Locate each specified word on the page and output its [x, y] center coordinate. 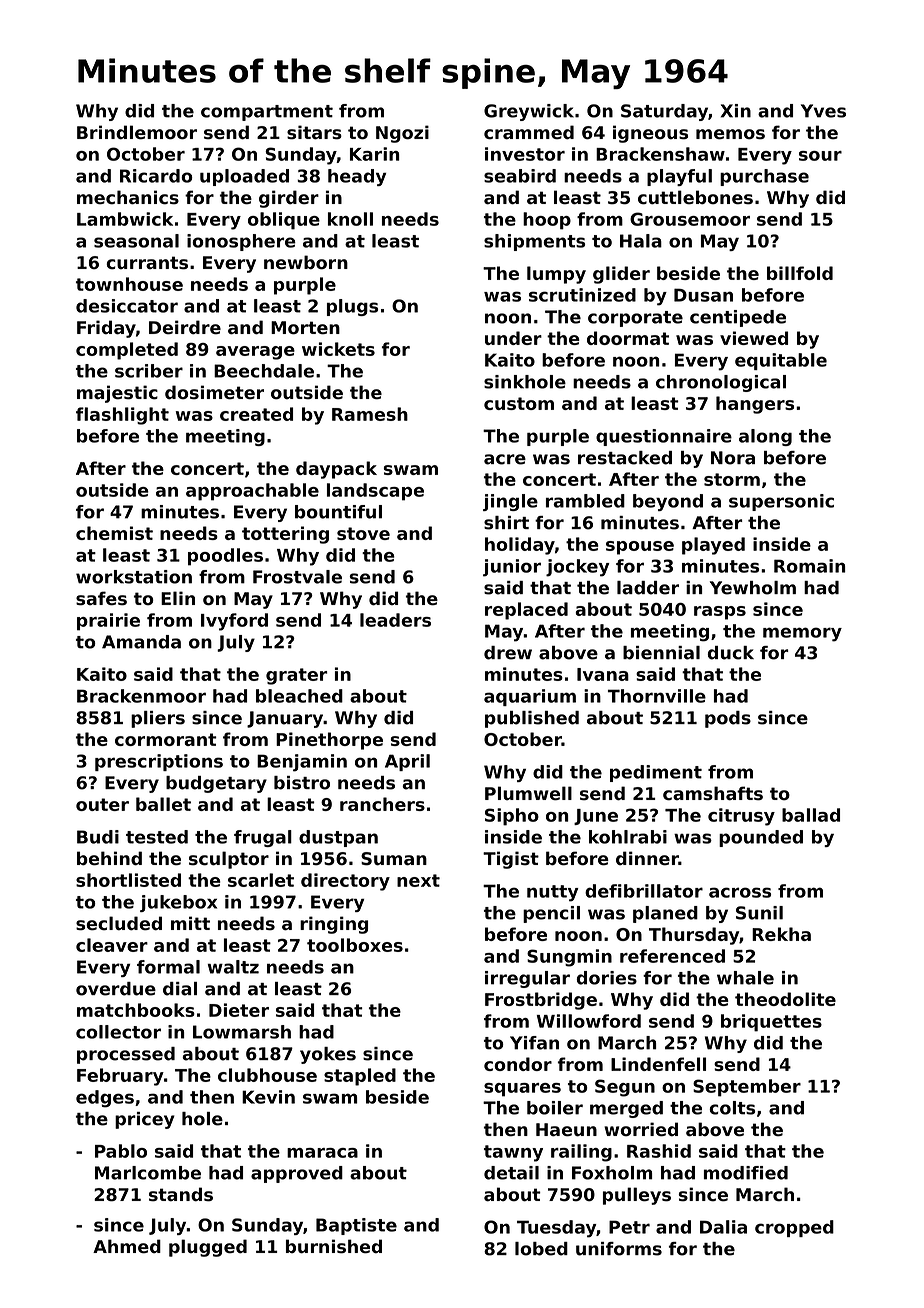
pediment [656, 773]
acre [505, 459]
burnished [334, 1246]
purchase [764, 177]
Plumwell [528, 793]
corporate [635, 319]
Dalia [723, 1227]
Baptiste [356, 1226]
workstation [134, 577]
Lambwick [125, 219]
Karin [374, 154]
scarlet [261, 880]
